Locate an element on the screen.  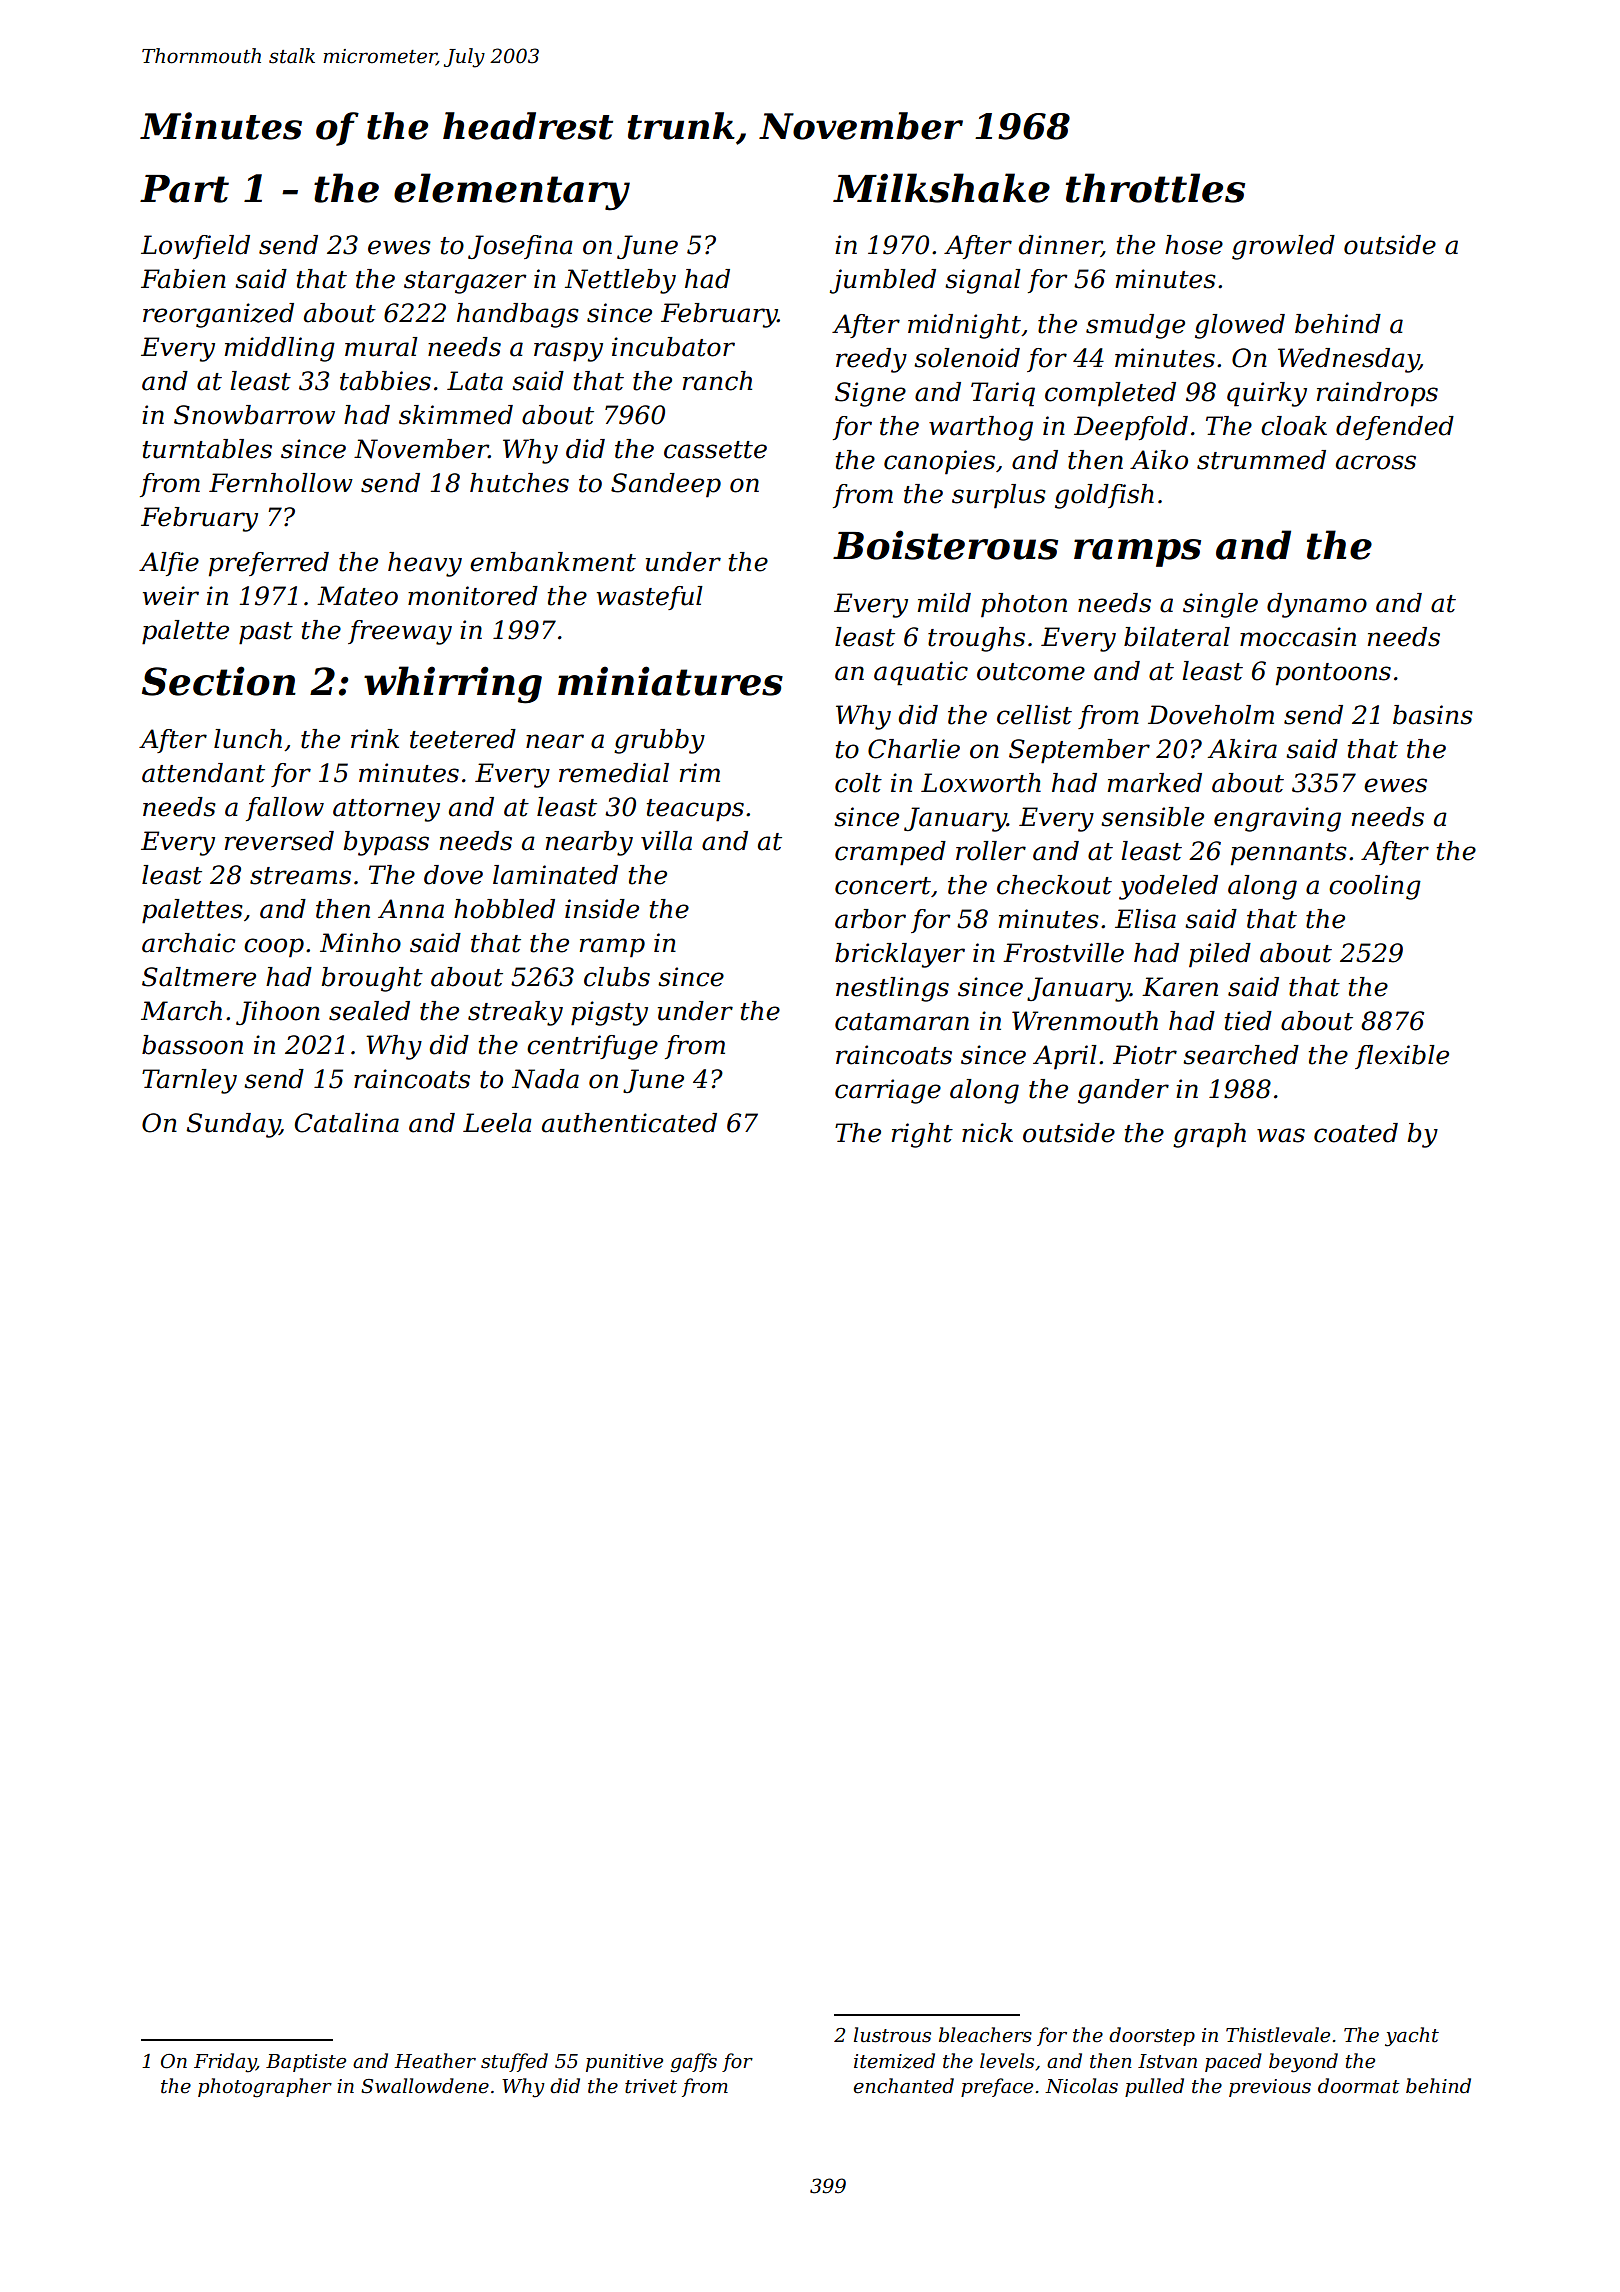
yacht is located at coordinates (1412, 2037).
